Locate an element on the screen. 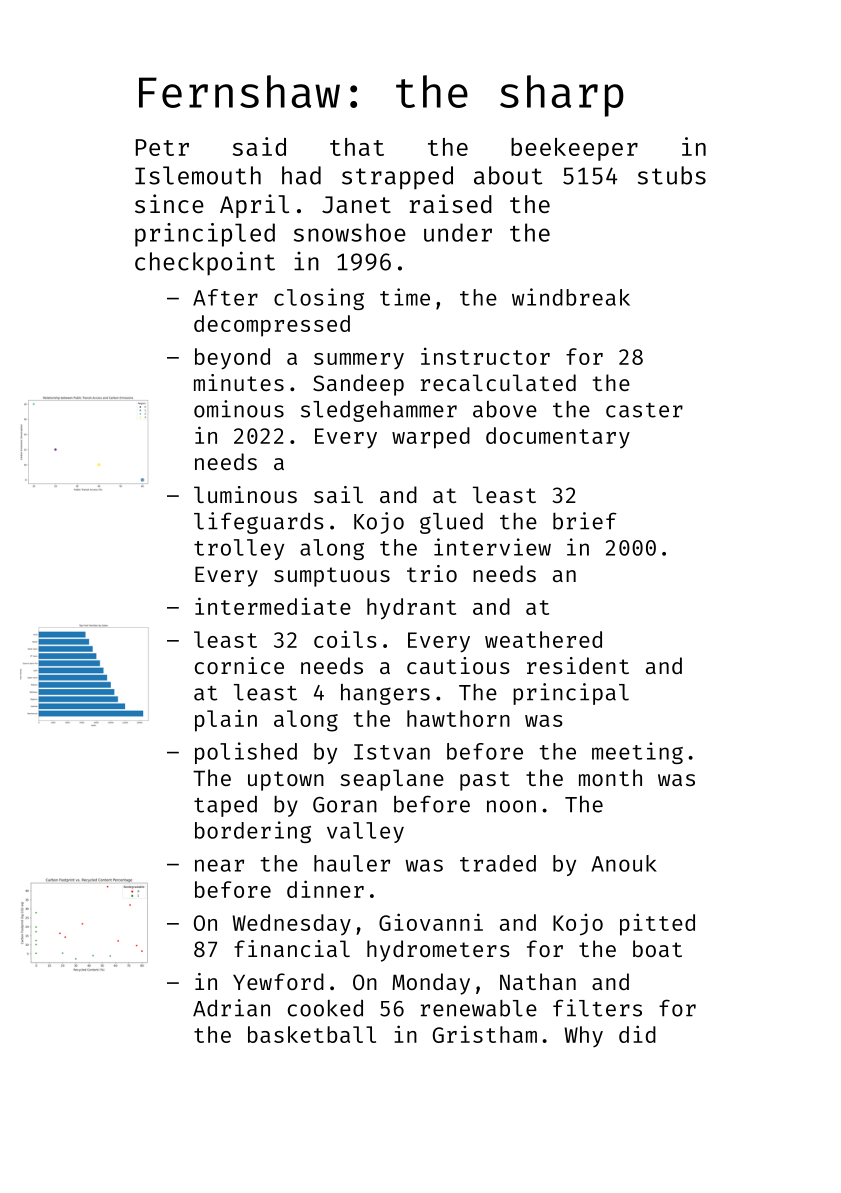 The height and width of the screenshot is (1193, 841). brief is located at coordinates (585, 521).
